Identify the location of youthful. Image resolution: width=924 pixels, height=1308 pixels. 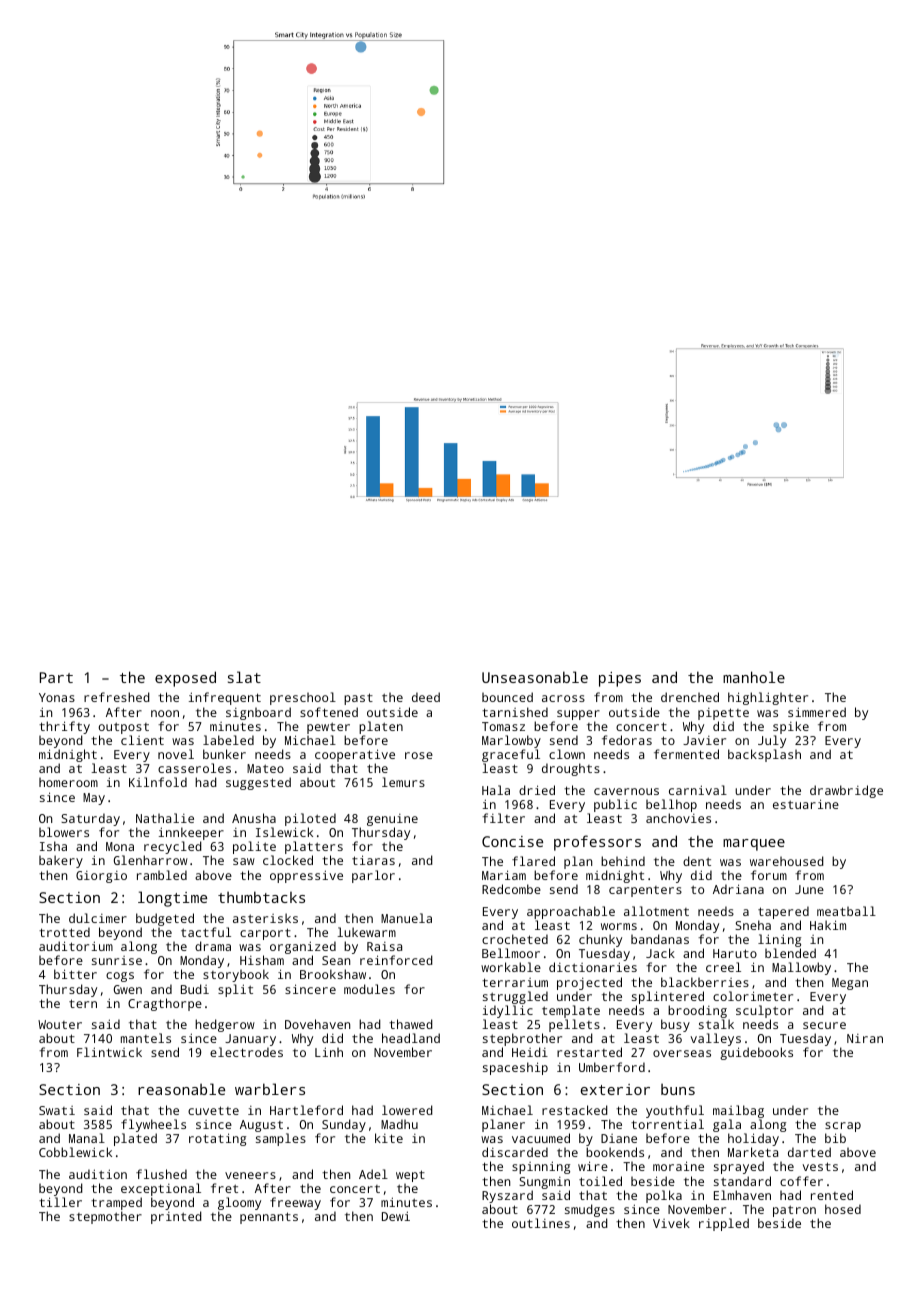
(675, 1111).
